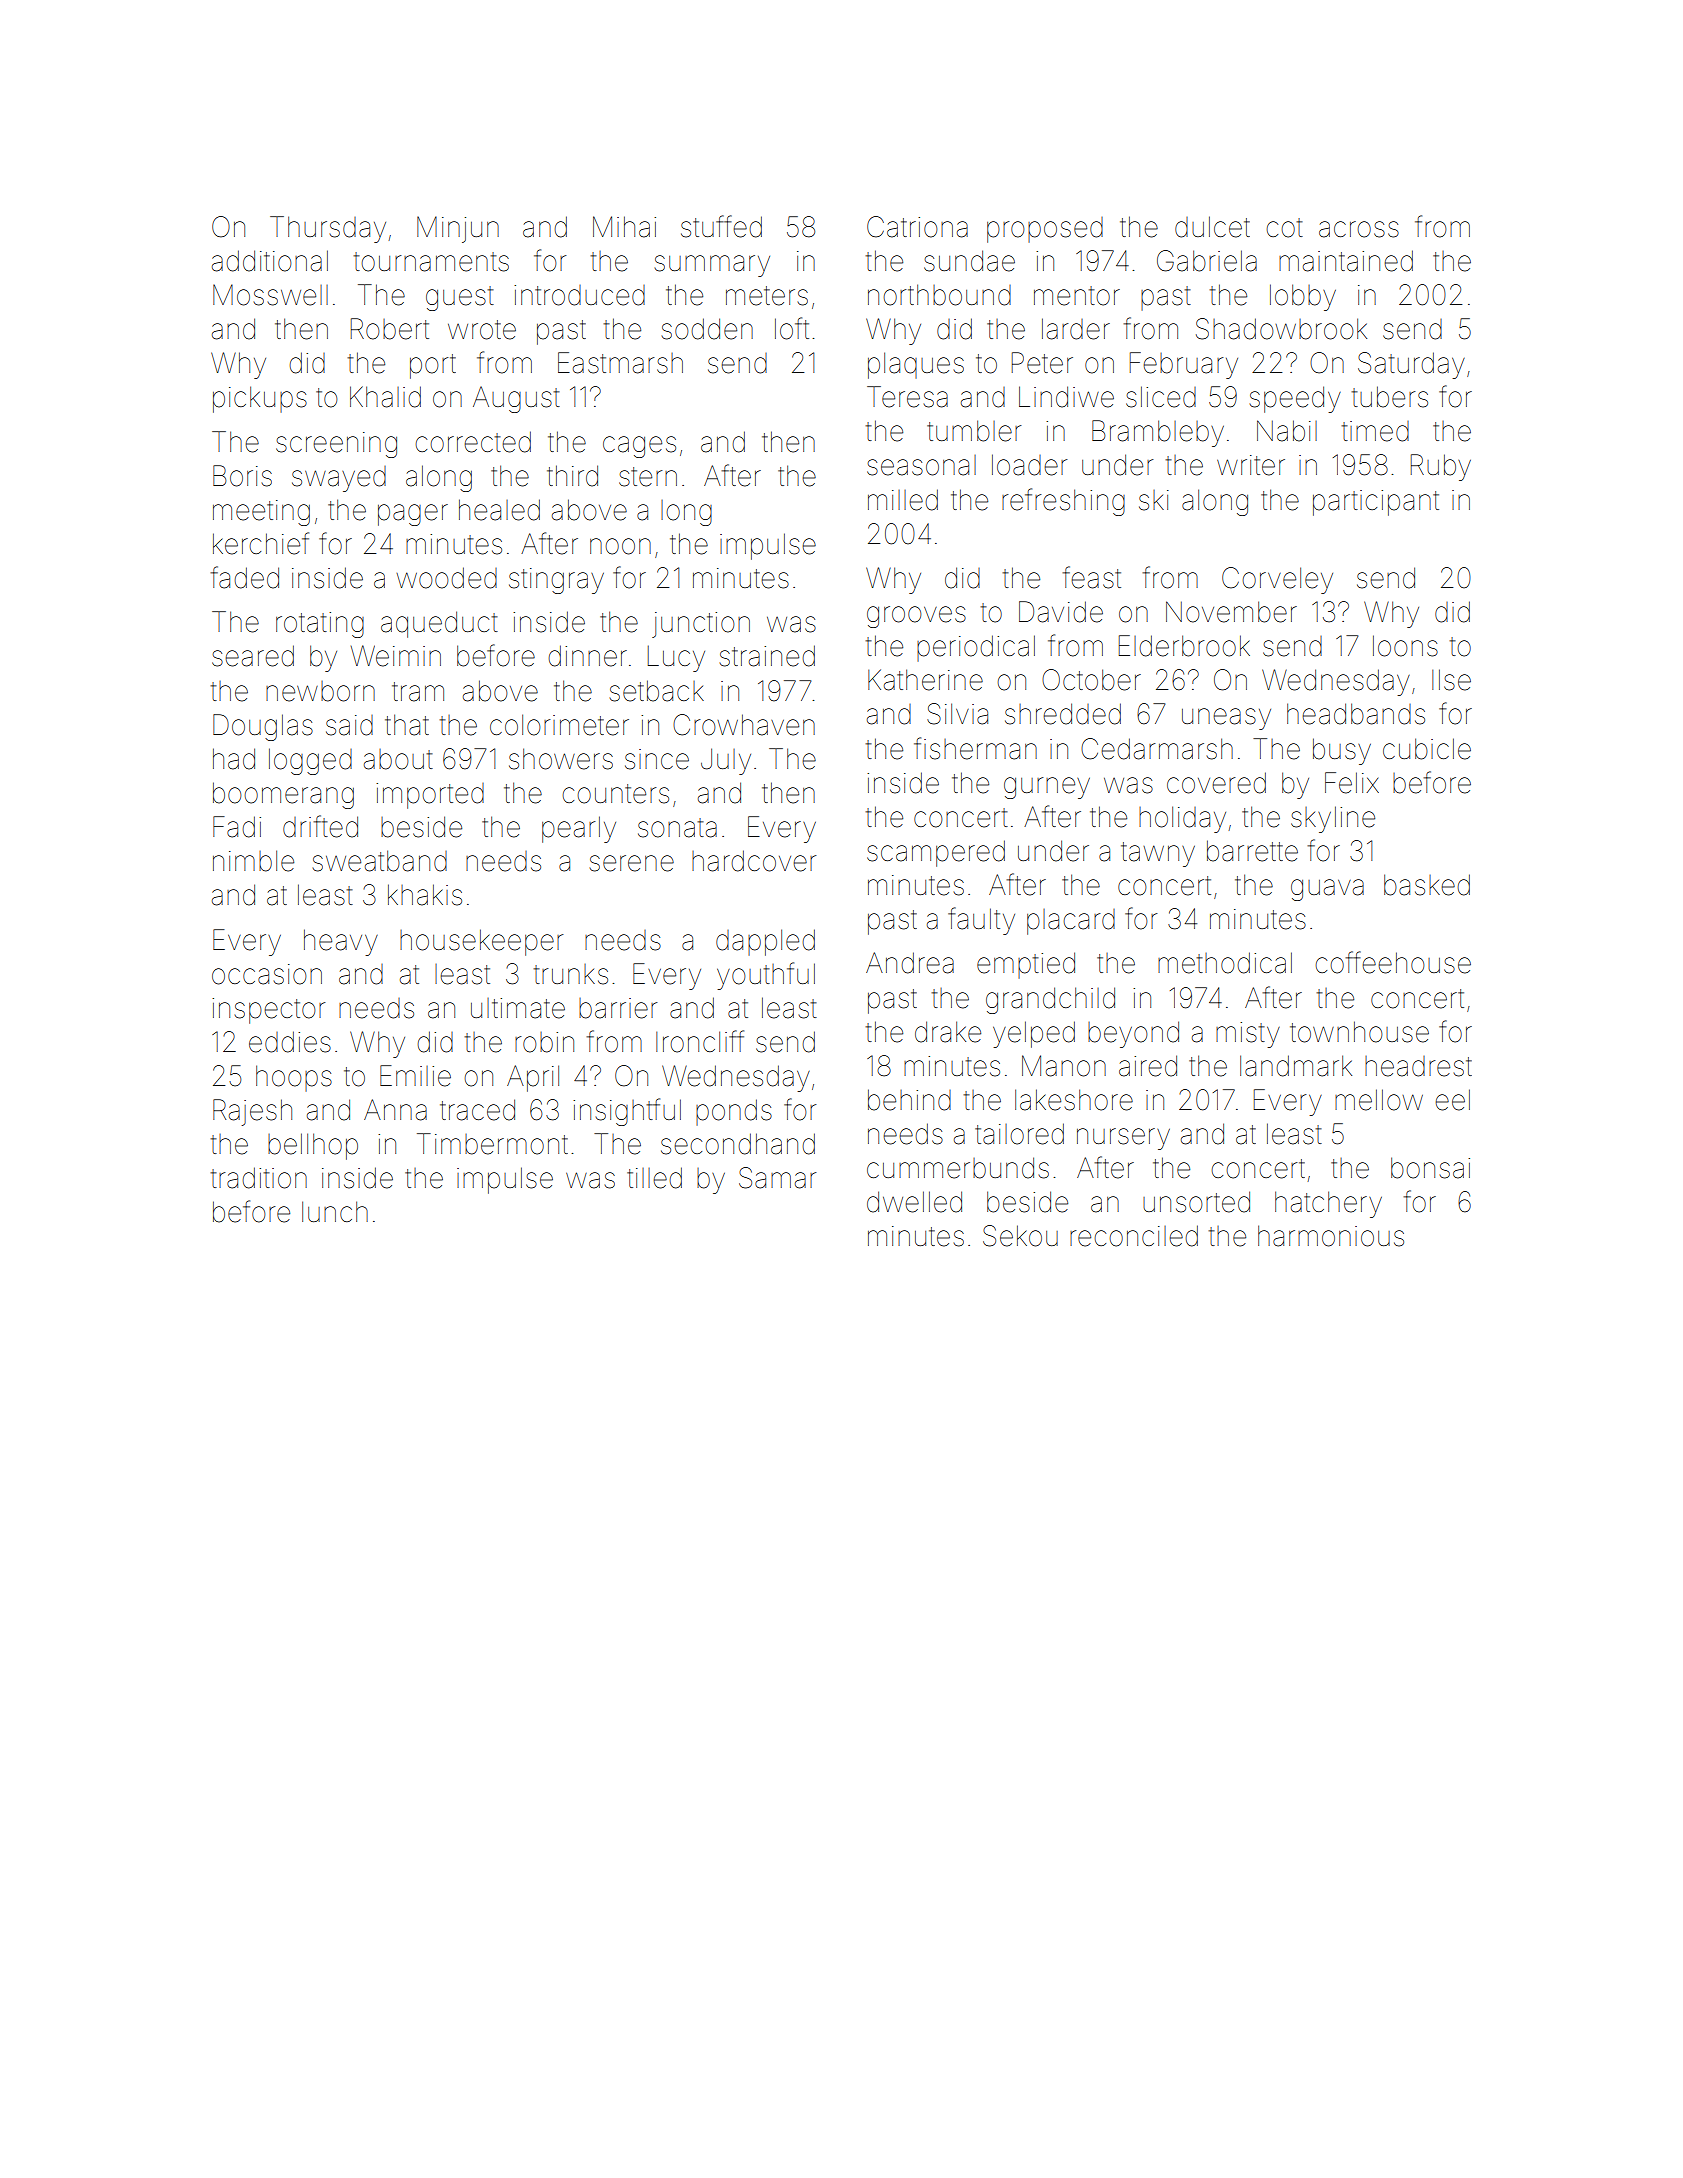 This screenshot has height=2178, width=1683. I want to click on stern, so click(648, 477).
